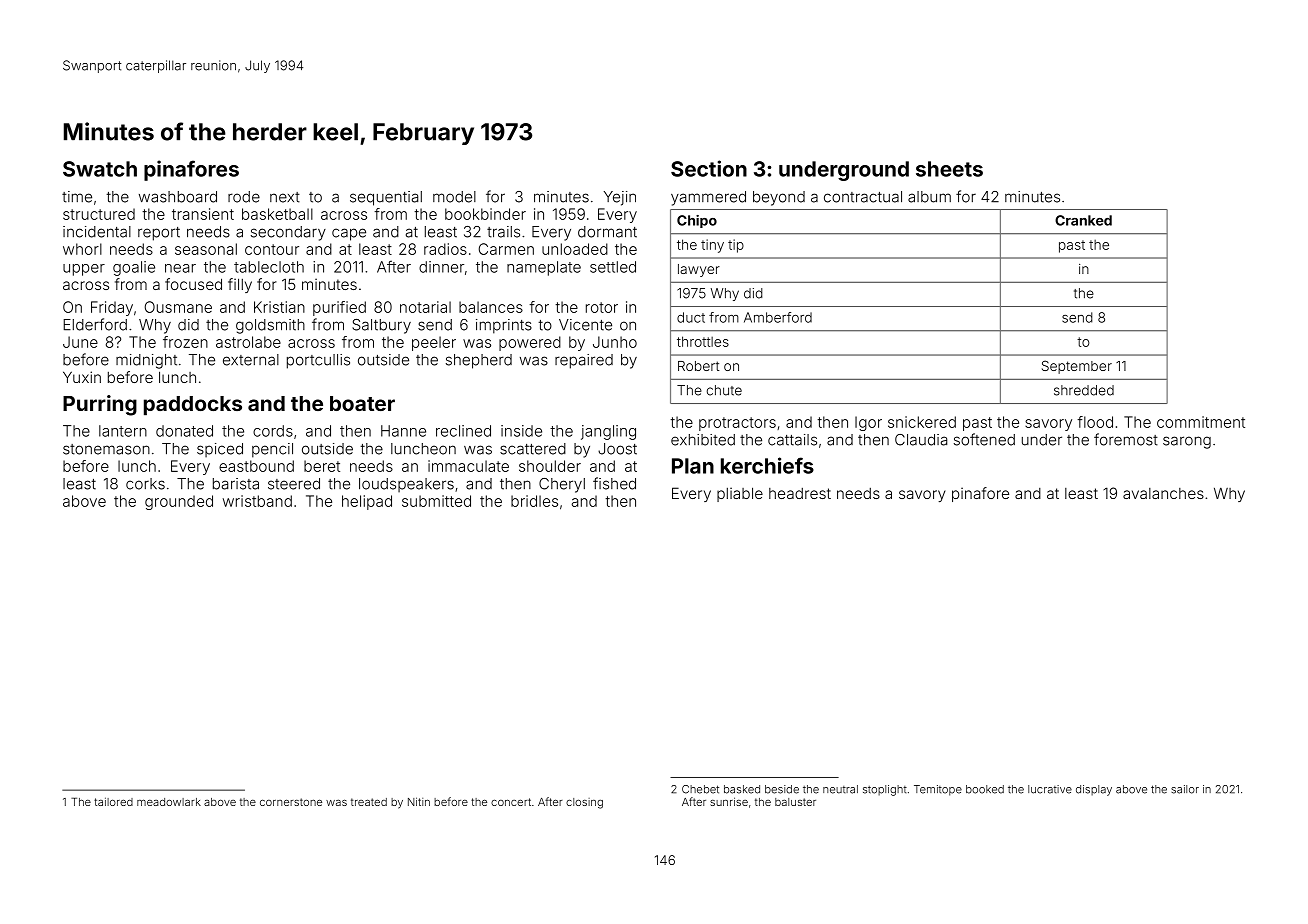 This screenshot has width=1308, height=924. Describe the element at coordinates (709, 168) in the screenshot. I see `Section` at that location.
